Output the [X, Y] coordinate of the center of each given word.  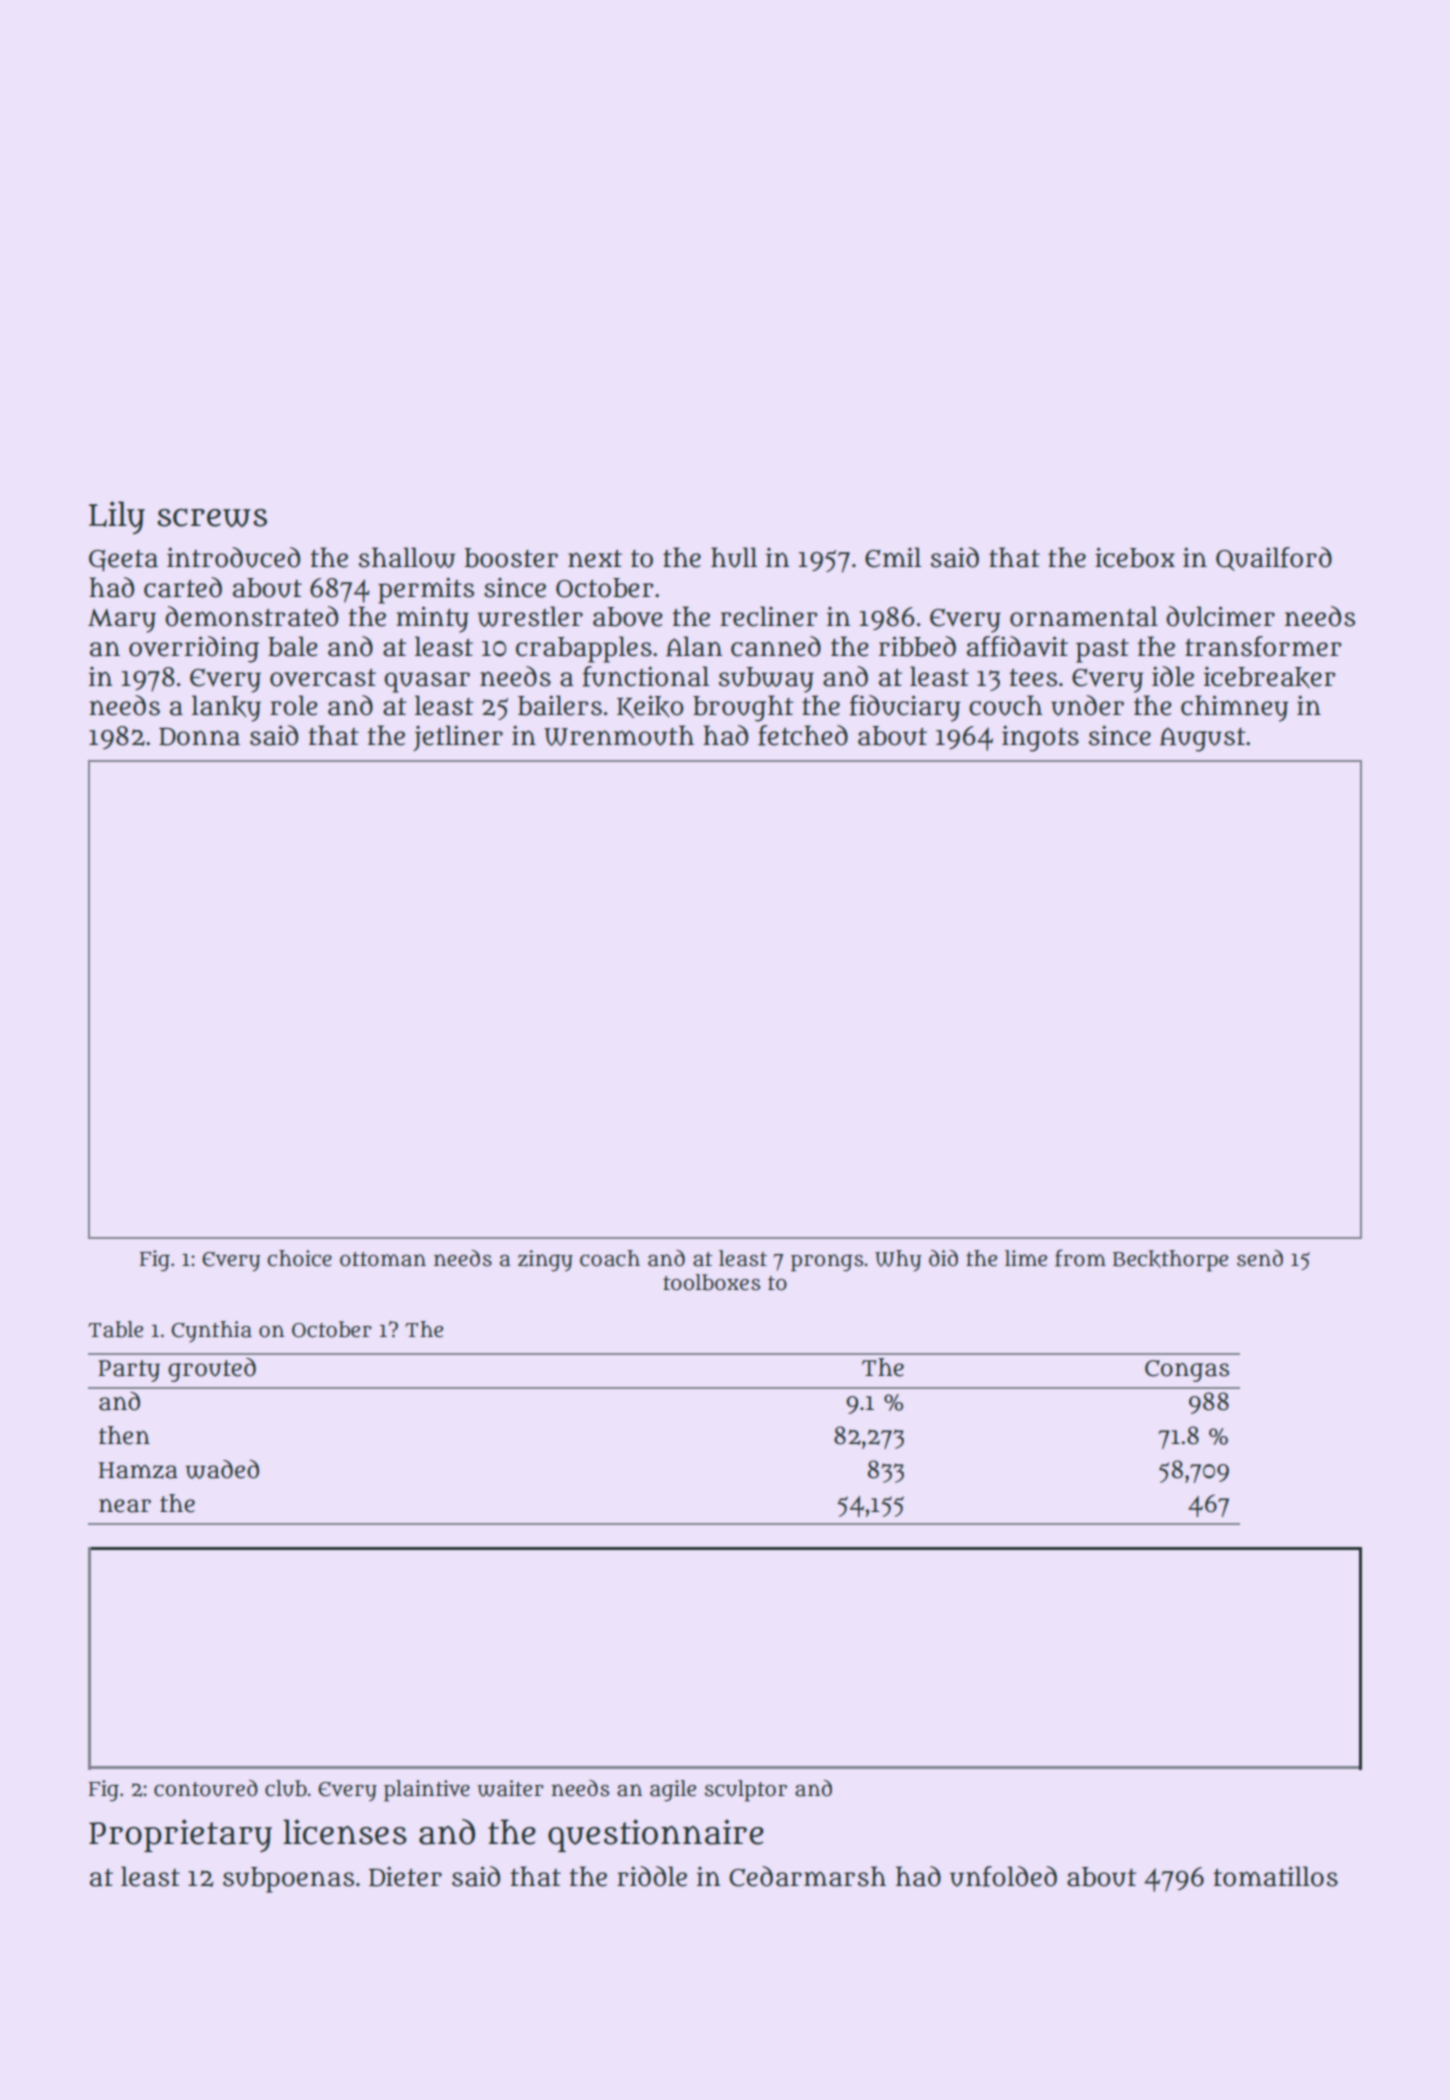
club [286, 1788]
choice [299, 1258]
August [1203, 739]
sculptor [746, 1791]
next [595, 559]
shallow [407, 557]
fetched [803, 735]
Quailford [1274, 559]
